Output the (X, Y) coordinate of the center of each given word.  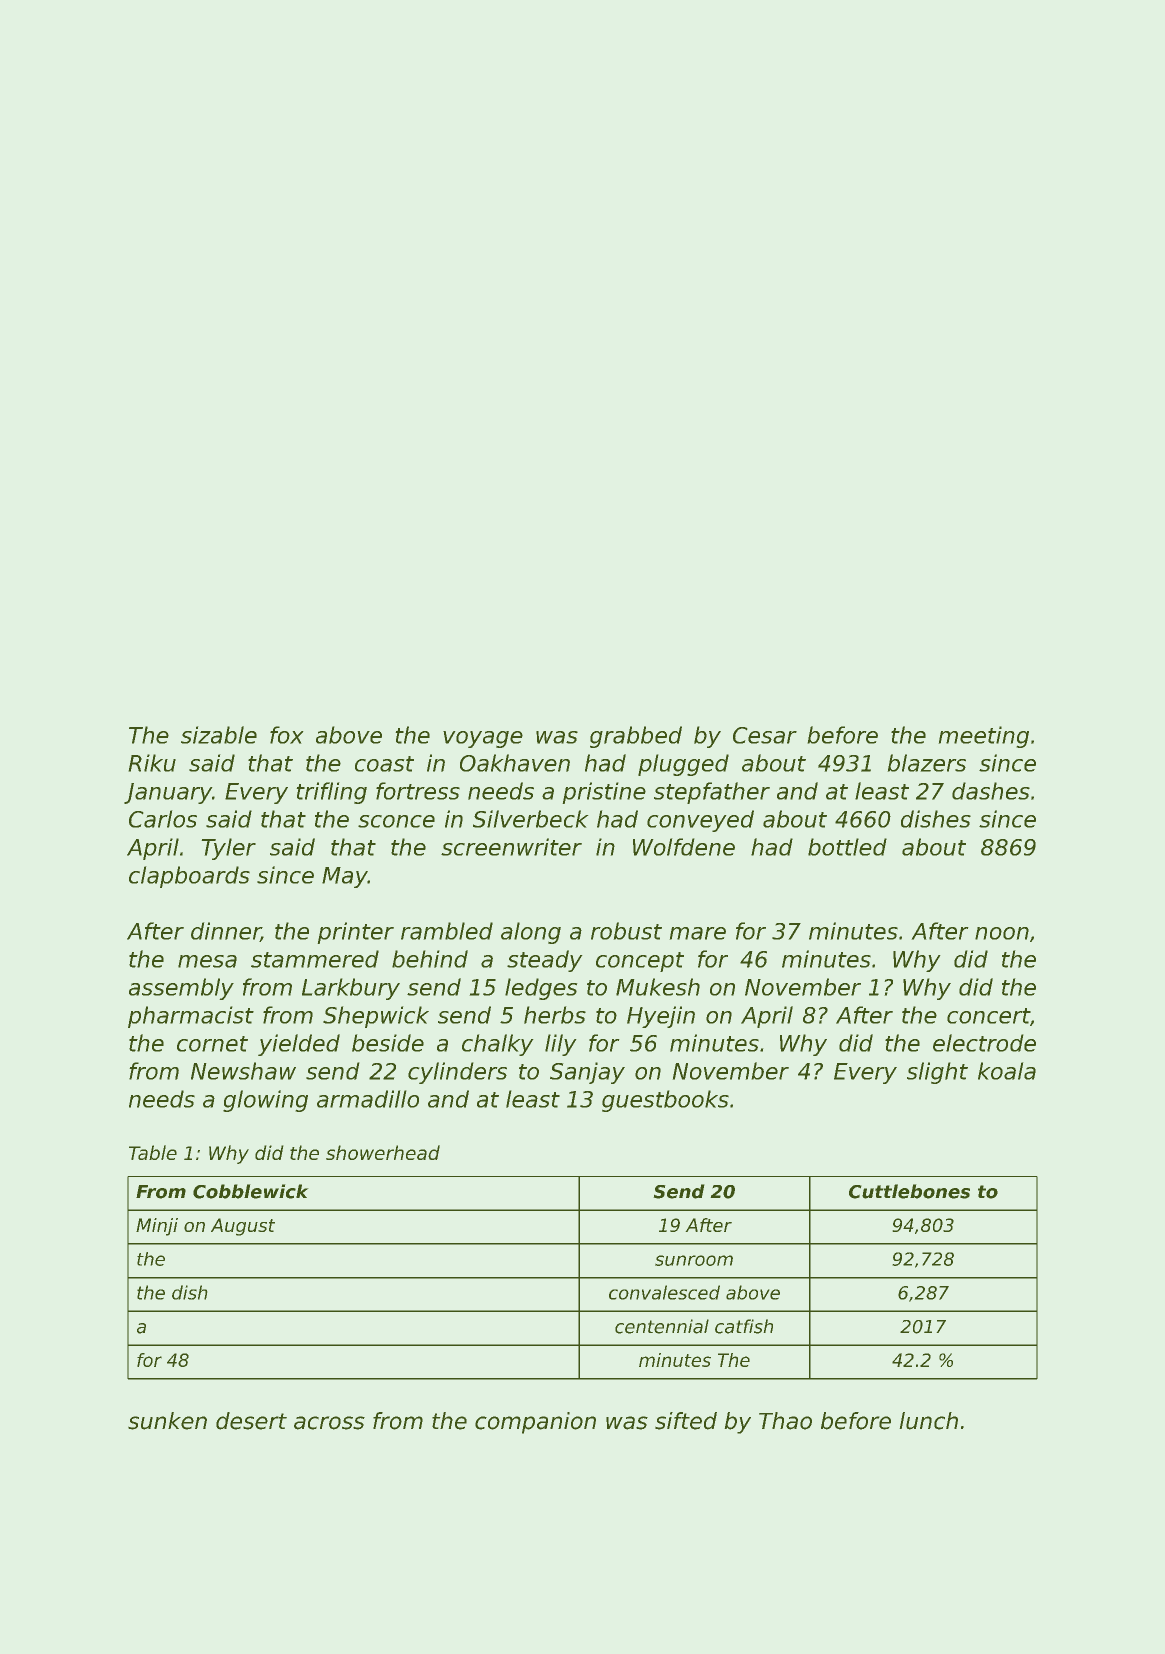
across (329, 1423)
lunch (929, 1421)
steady (544, 961)
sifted (686, 1421)
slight (937, 1073)
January (168, 793)
